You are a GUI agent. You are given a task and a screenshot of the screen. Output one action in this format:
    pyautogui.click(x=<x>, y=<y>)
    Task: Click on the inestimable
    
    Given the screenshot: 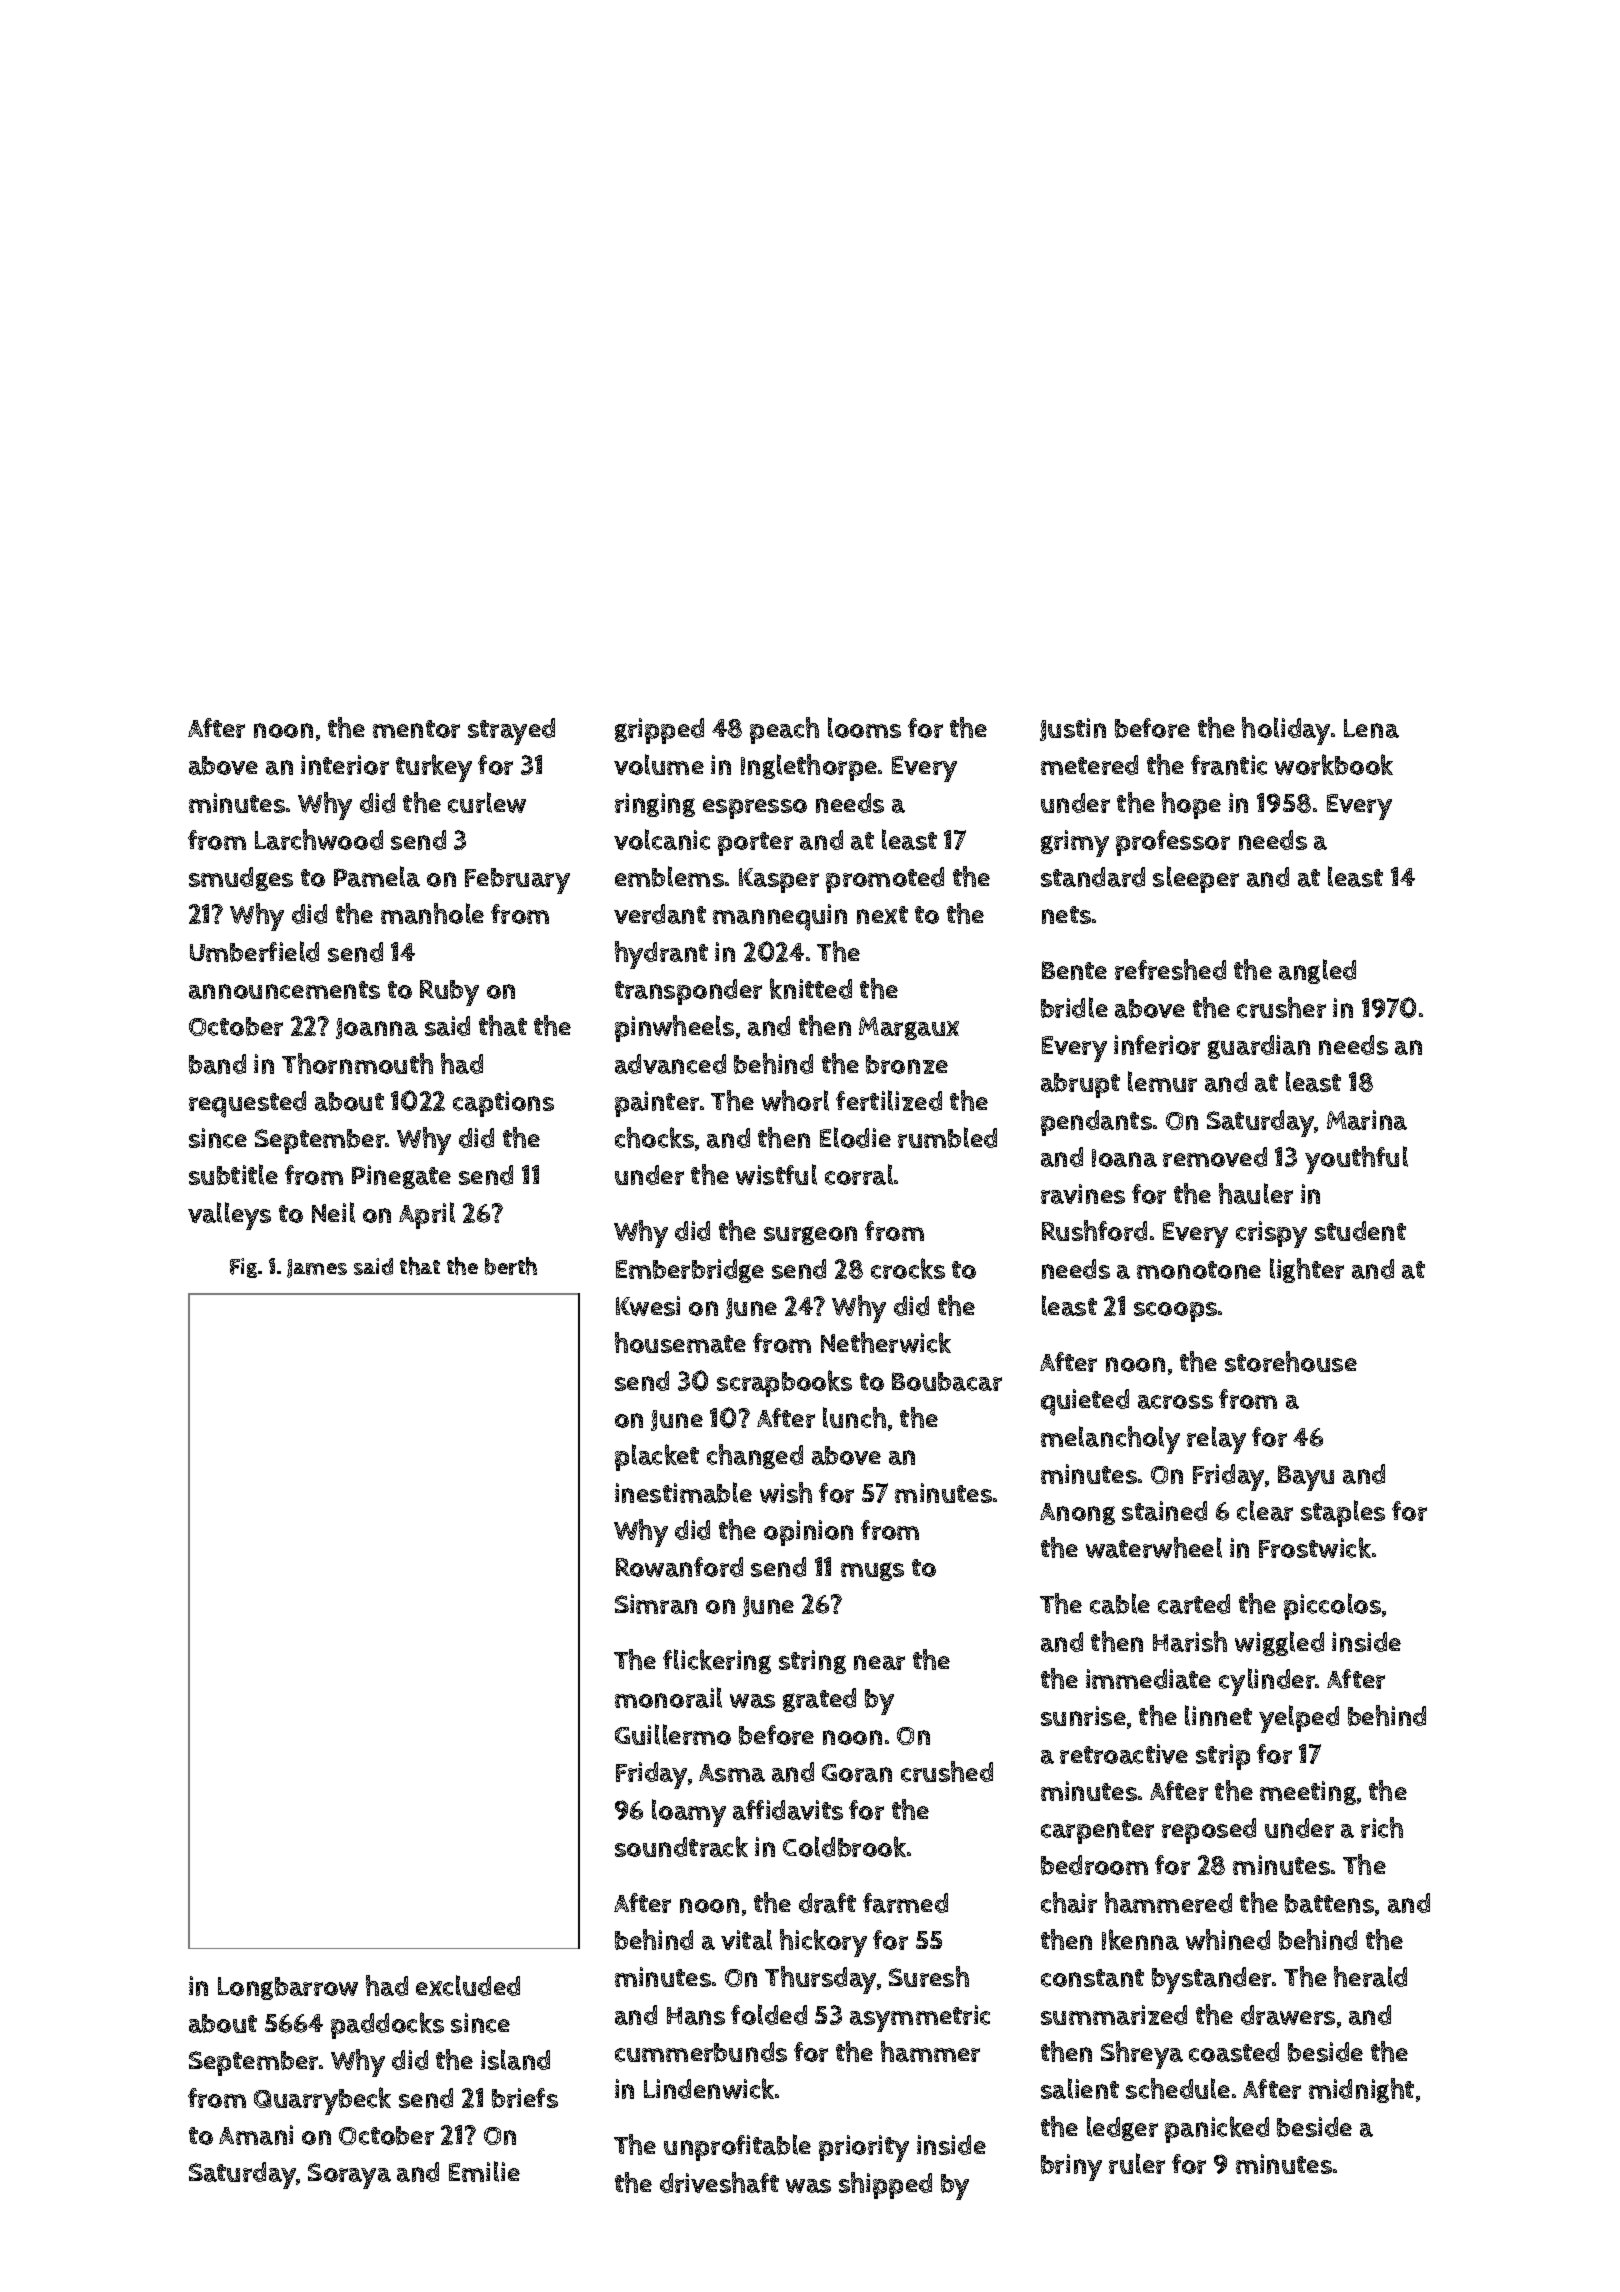 What is the action you would take?
    pyautogui.click(x=683, y=1492)
